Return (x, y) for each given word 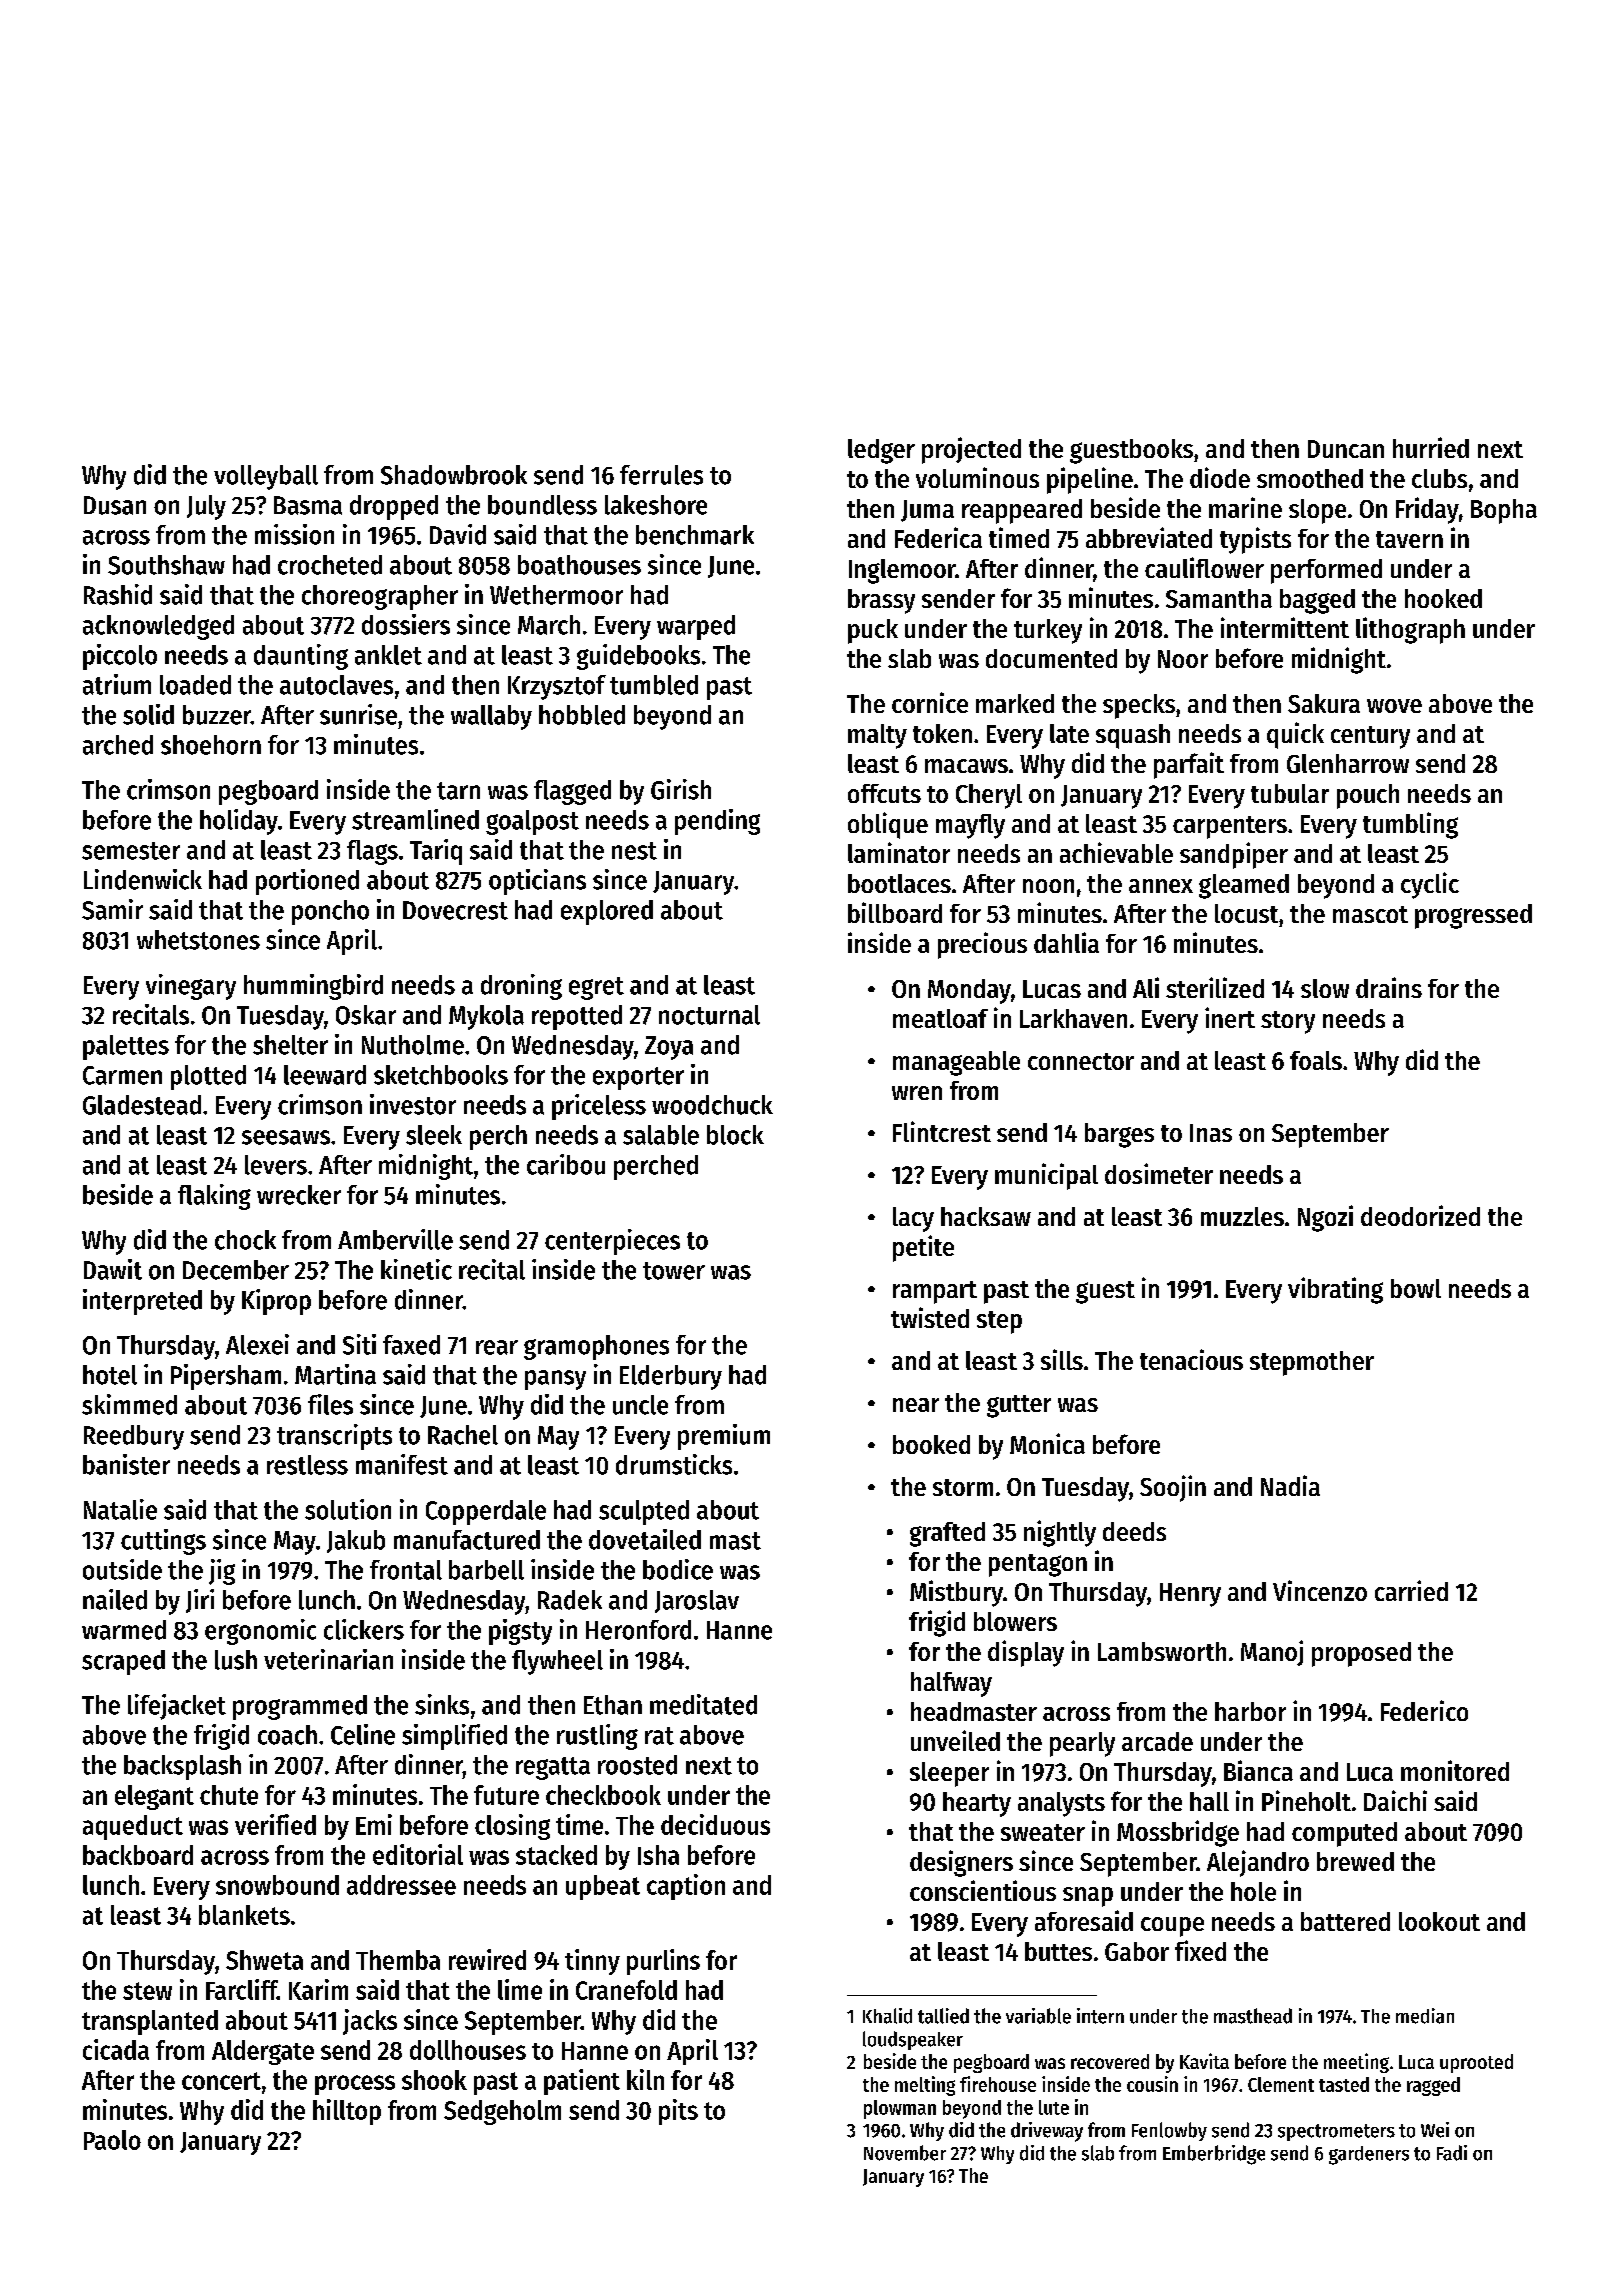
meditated (703, 1704)
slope (1317, 511)
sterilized (1215, 987)
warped (696, 627)
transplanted (150, 2022)
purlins (663, 1962)
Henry (1190, 1595)
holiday (239, 822)
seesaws (286, 1137)
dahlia (1066, 942)
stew (147, 1991)
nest (634, 851)
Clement (1281, 2084)
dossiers (406, 624)
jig (222, 1572)
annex (1161, 886)
